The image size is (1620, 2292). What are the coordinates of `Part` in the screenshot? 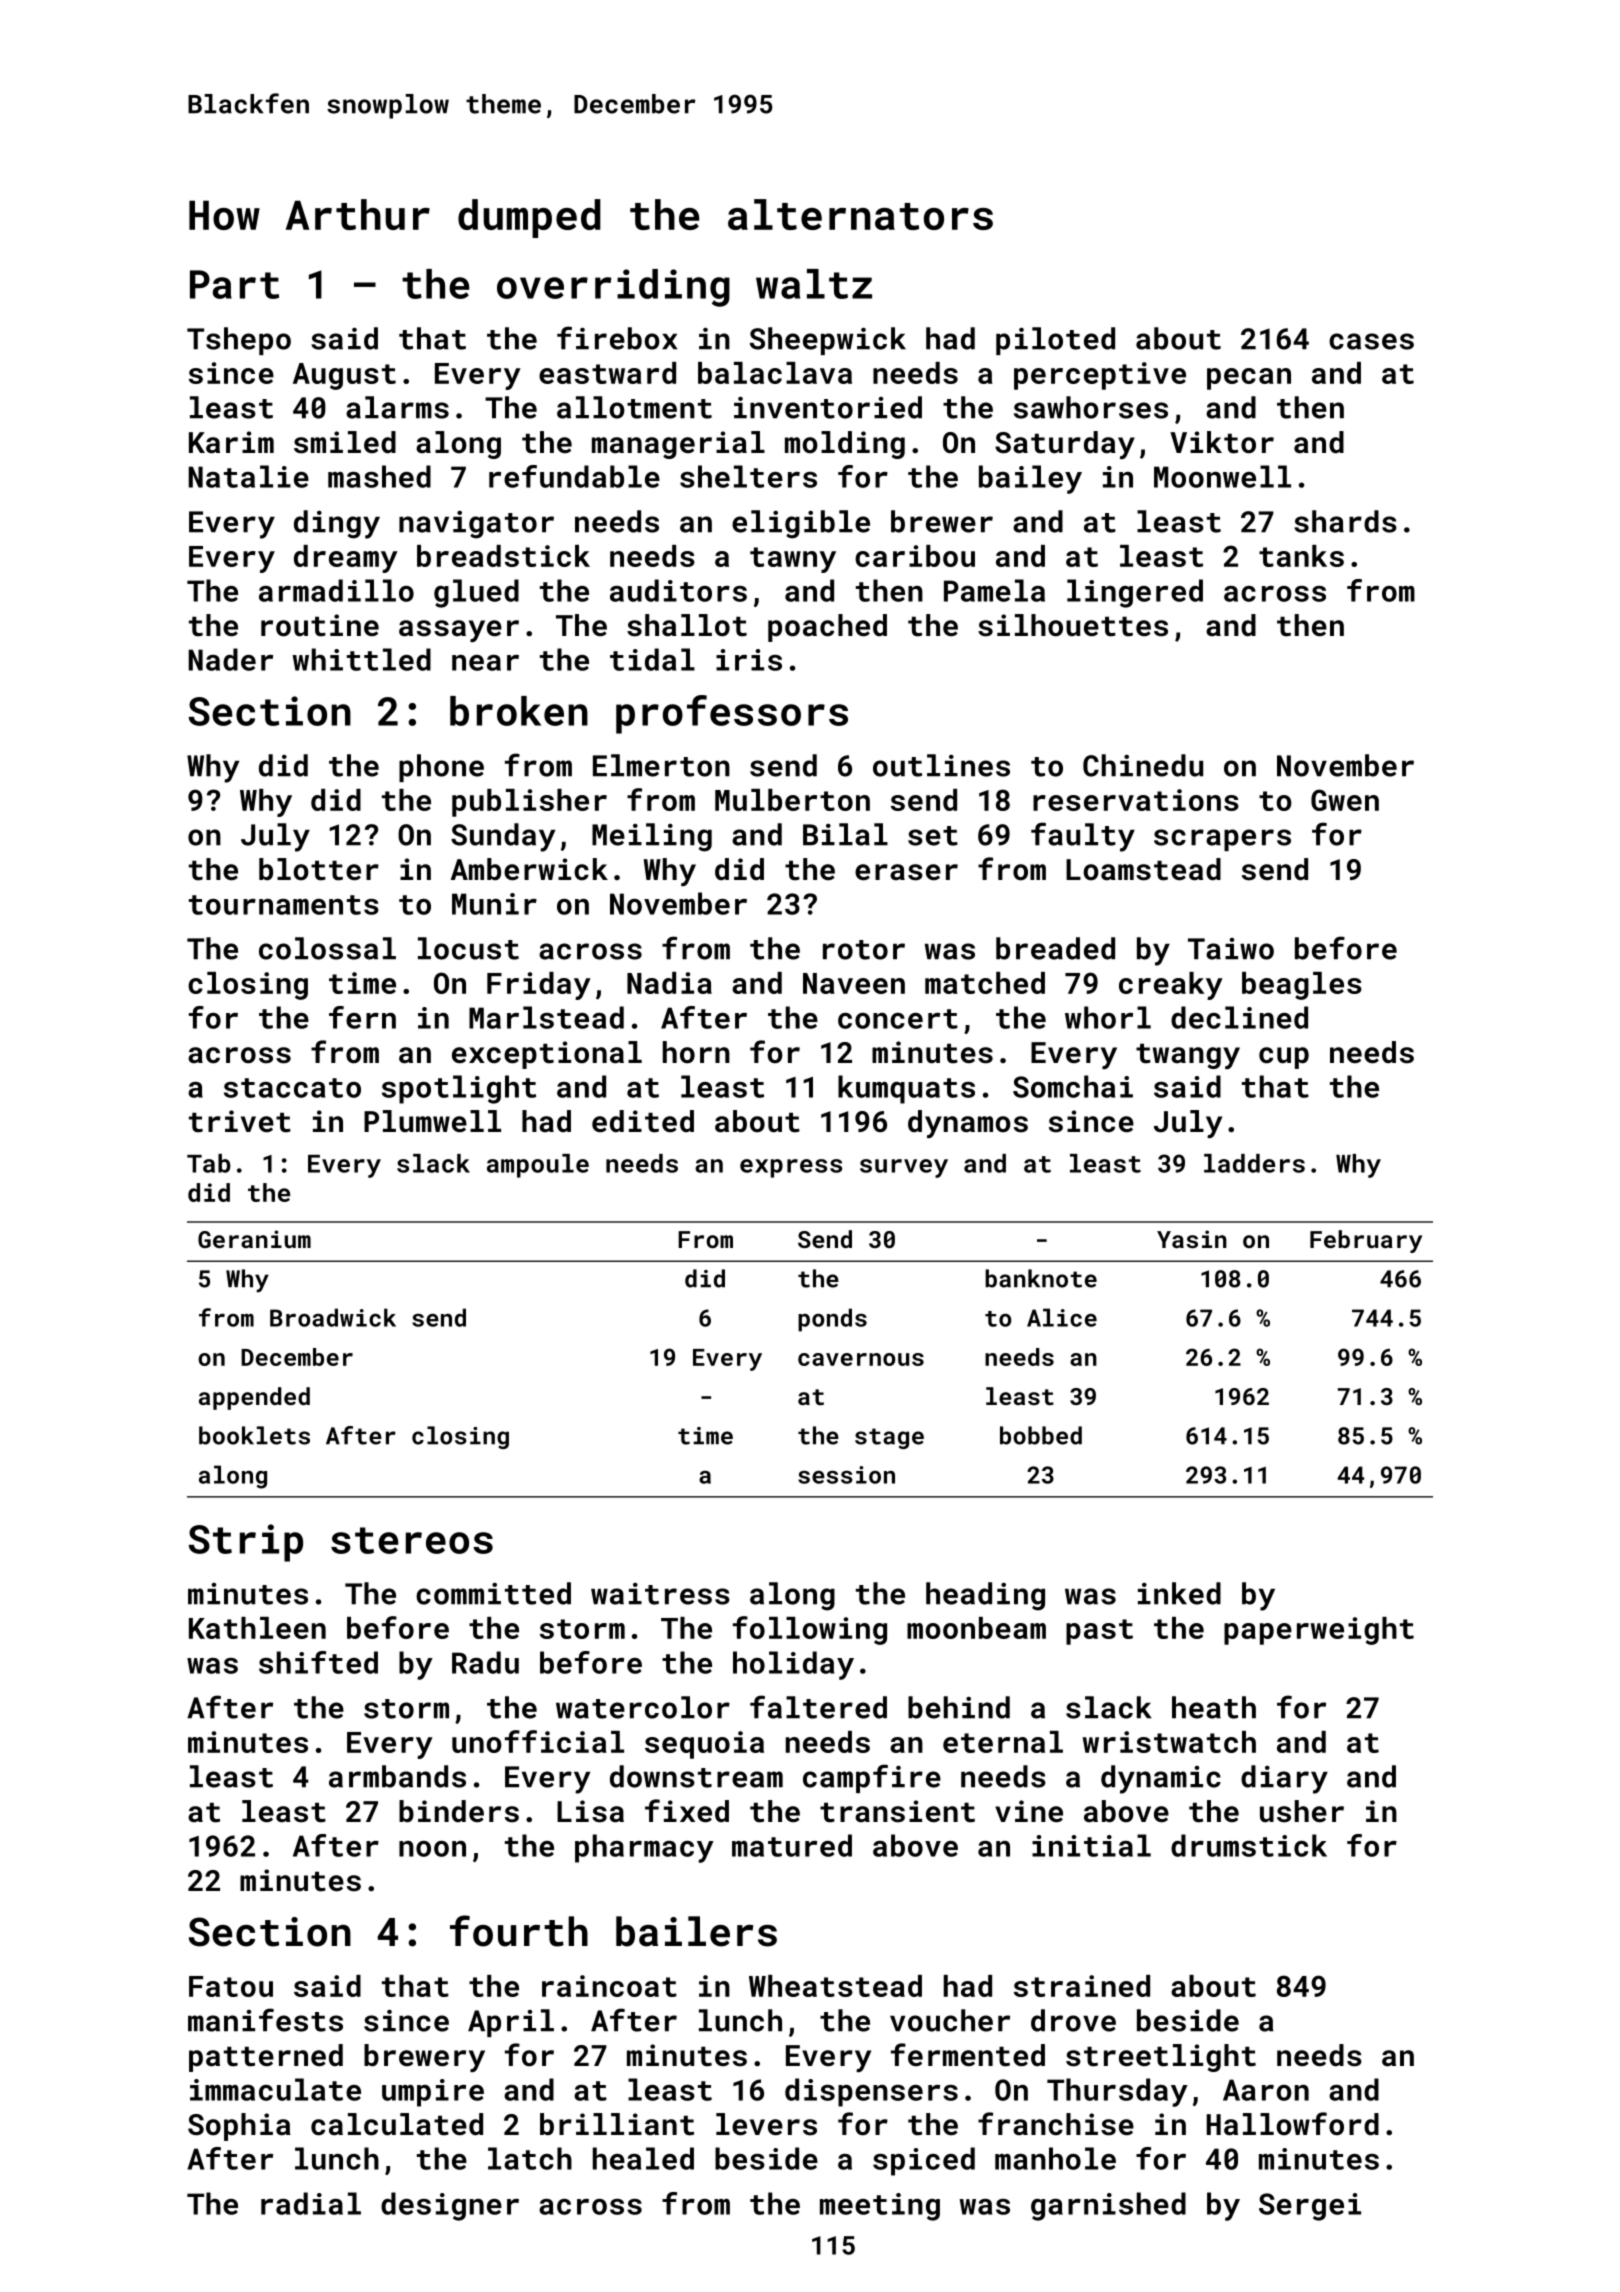 It's located at (234, 284).
